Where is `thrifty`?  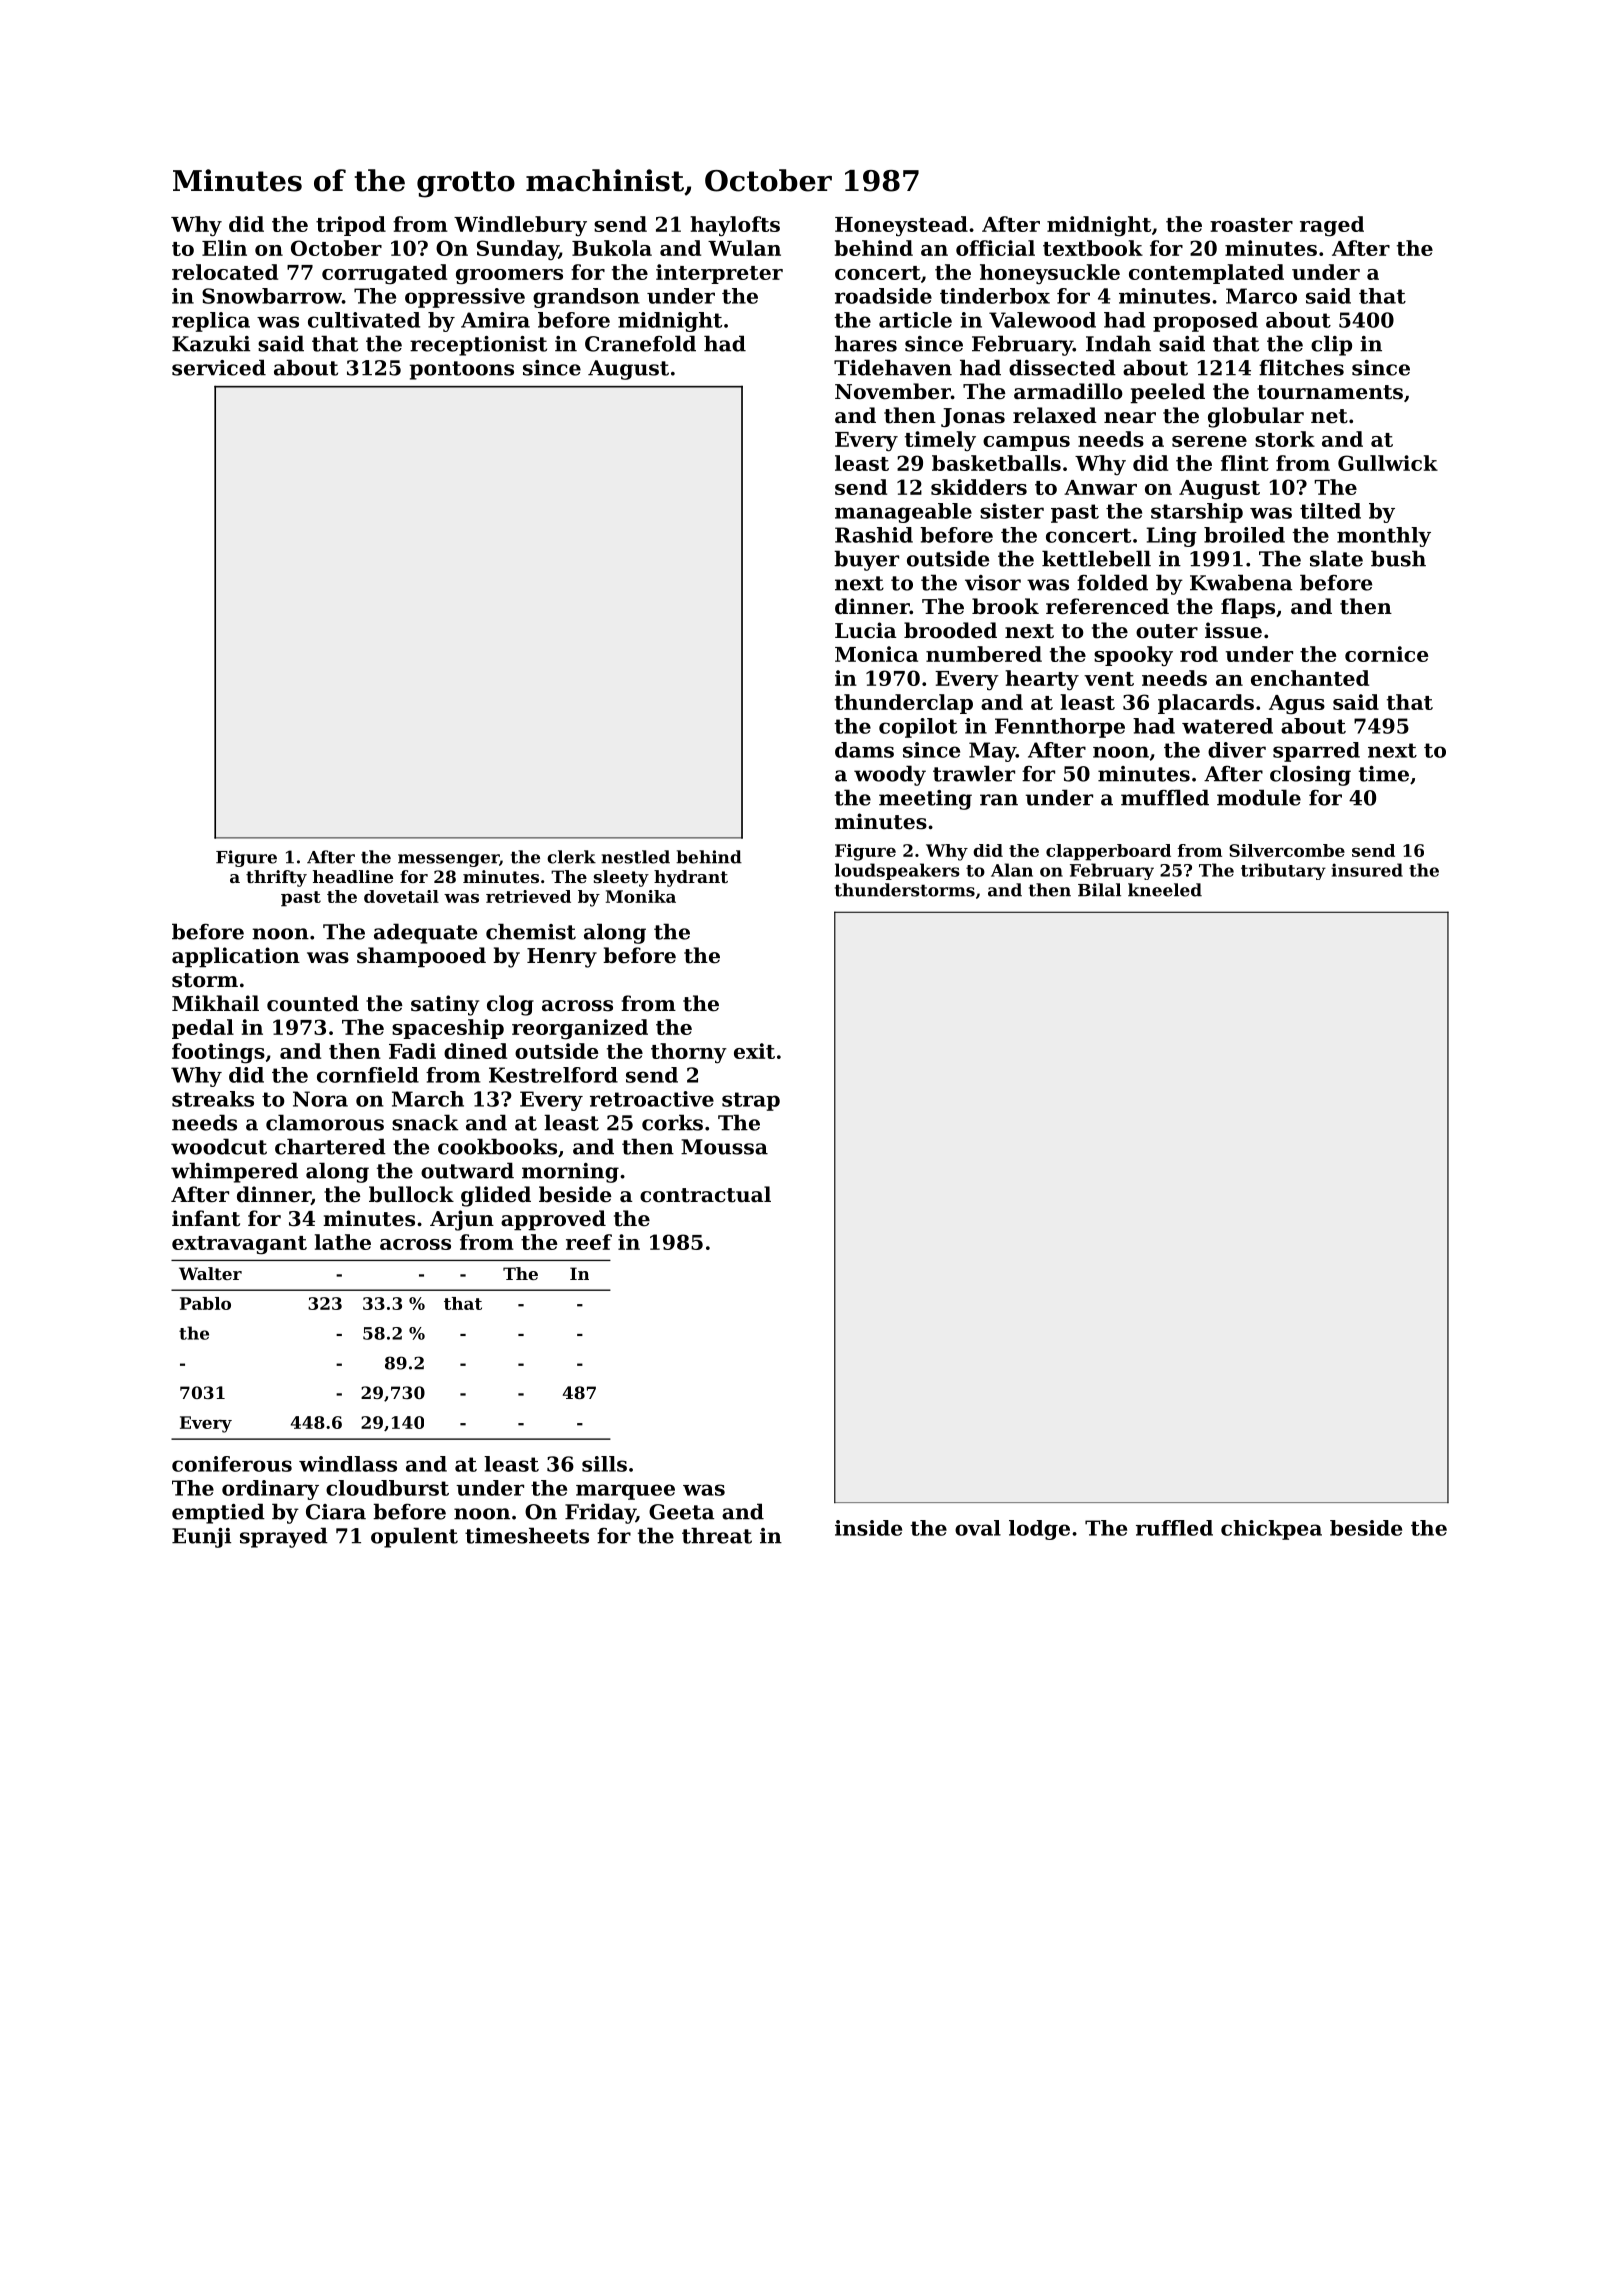
thrifty is located at coordinates (276, 878).
